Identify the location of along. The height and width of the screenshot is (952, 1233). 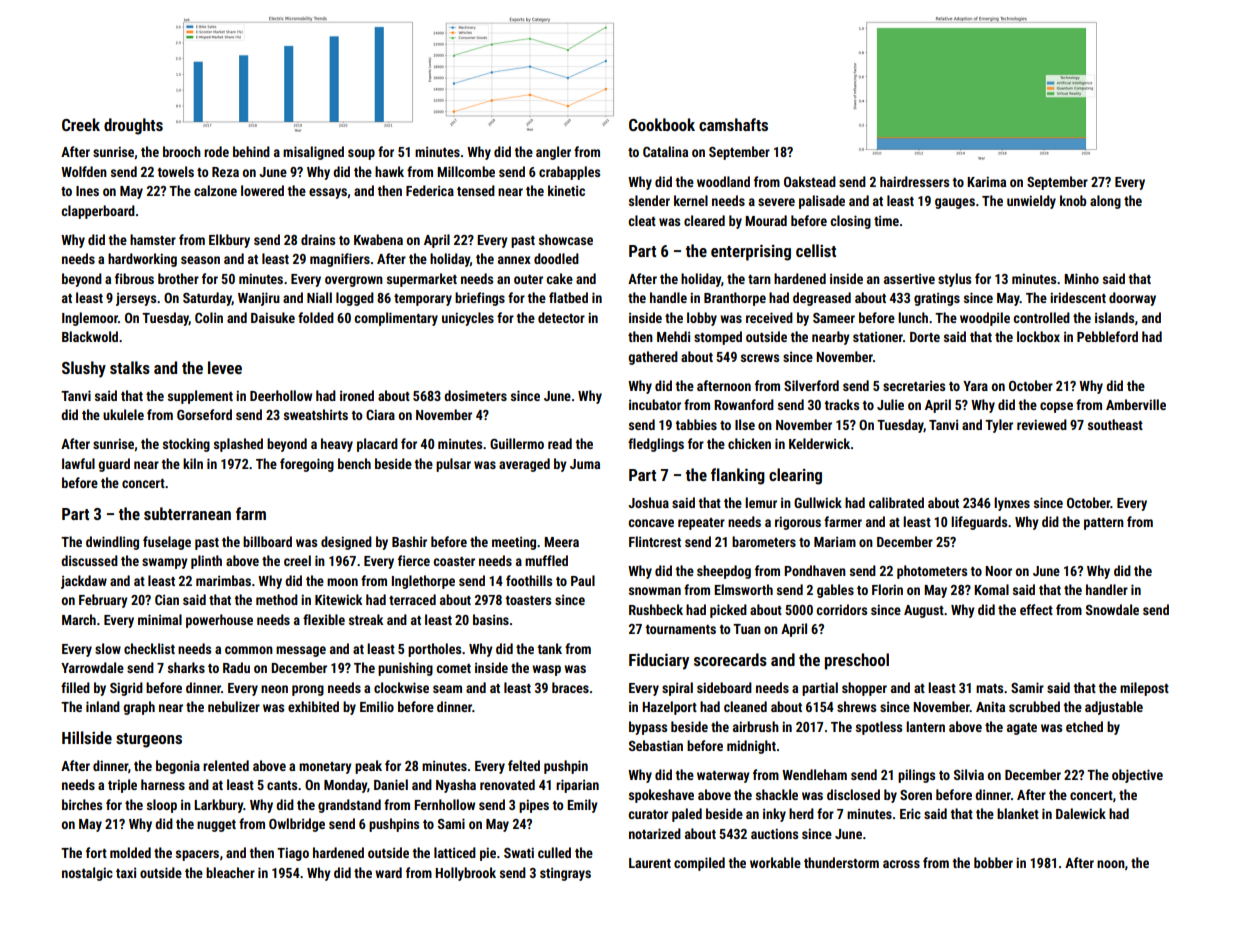
(1105, 202).
